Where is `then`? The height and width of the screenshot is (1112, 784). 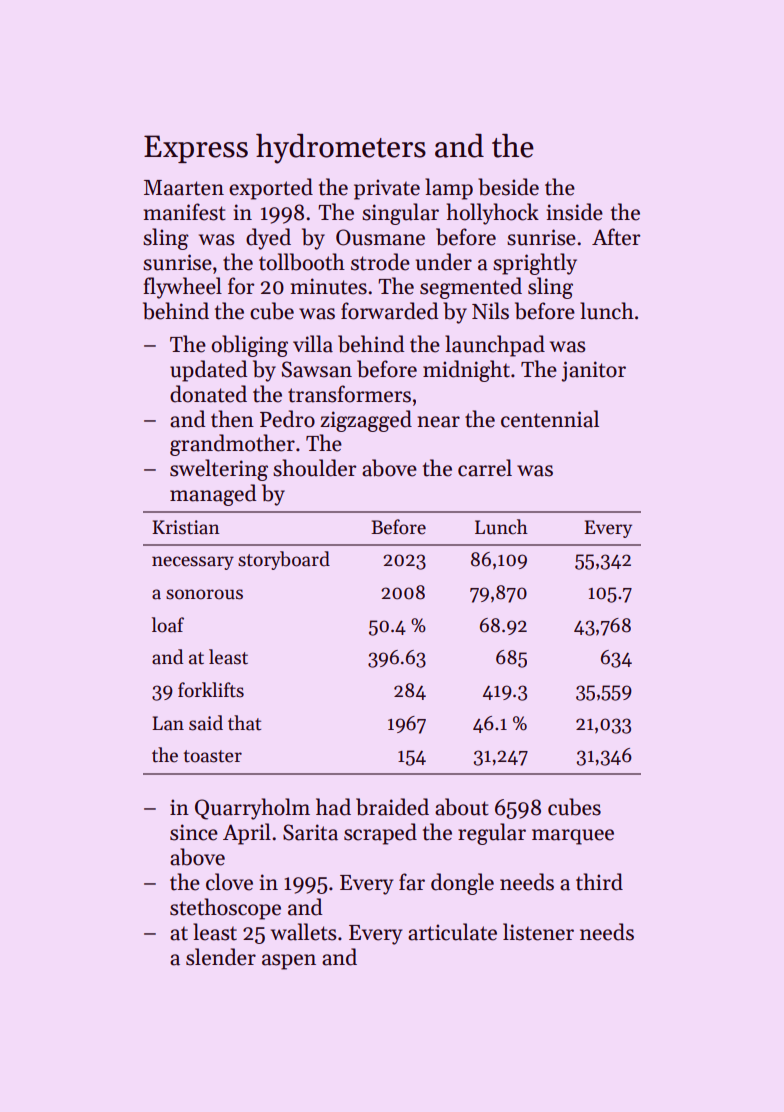 then is located at coordinates (232, 419).
